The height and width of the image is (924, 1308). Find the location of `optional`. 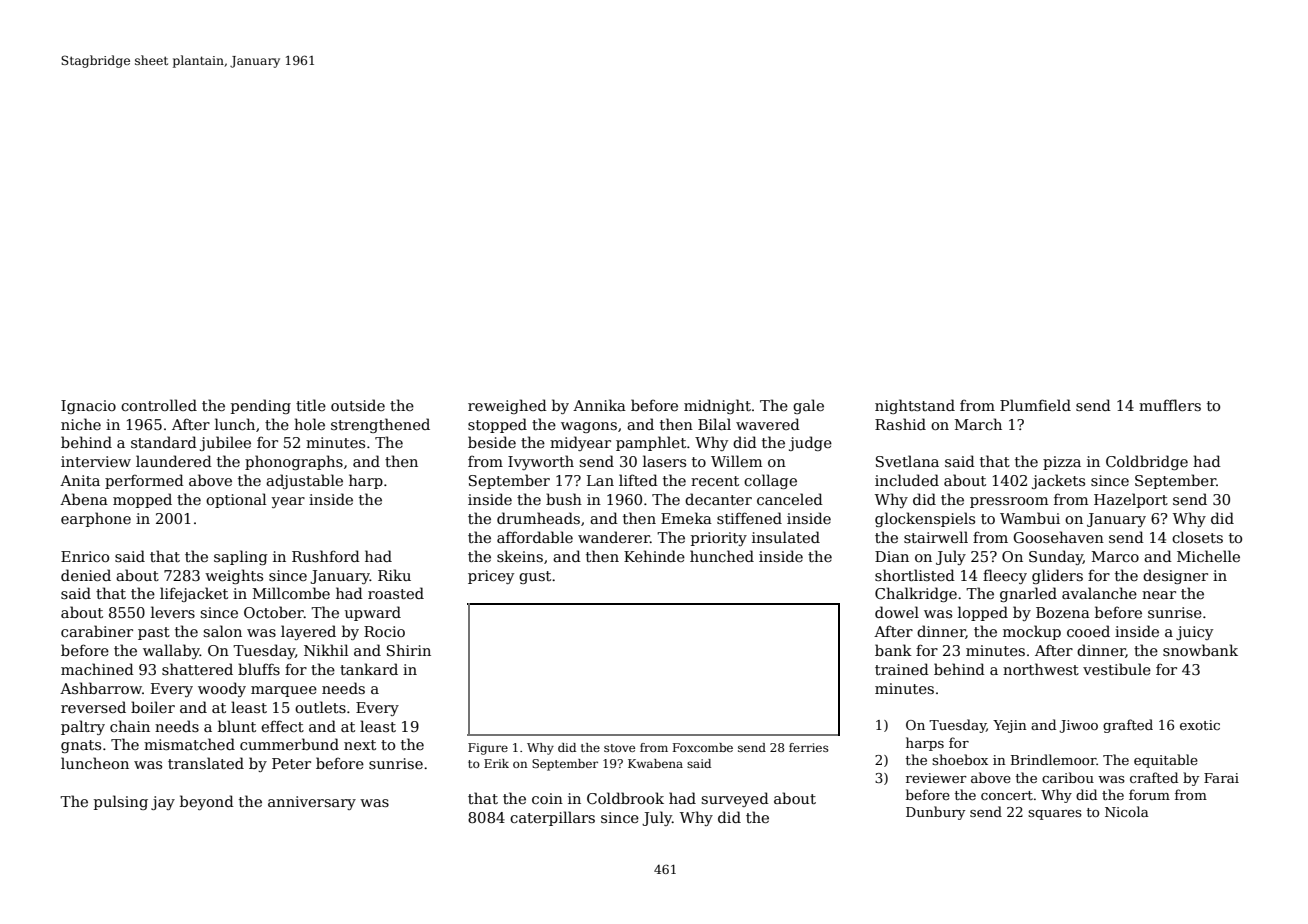

optional is located at coordinates (236, 500).
